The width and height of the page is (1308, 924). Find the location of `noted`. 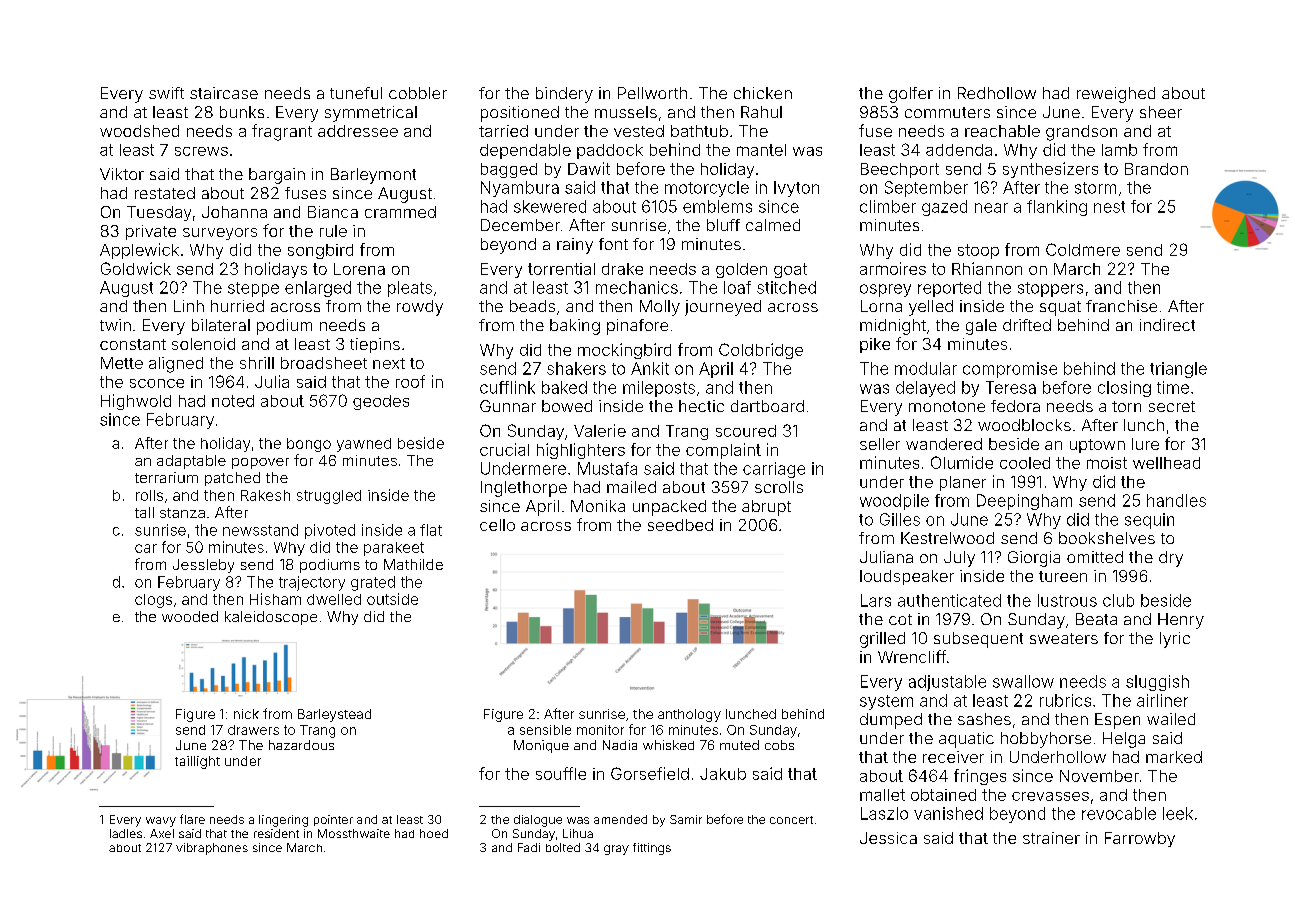

noted is located at coordinates (233, 401).
